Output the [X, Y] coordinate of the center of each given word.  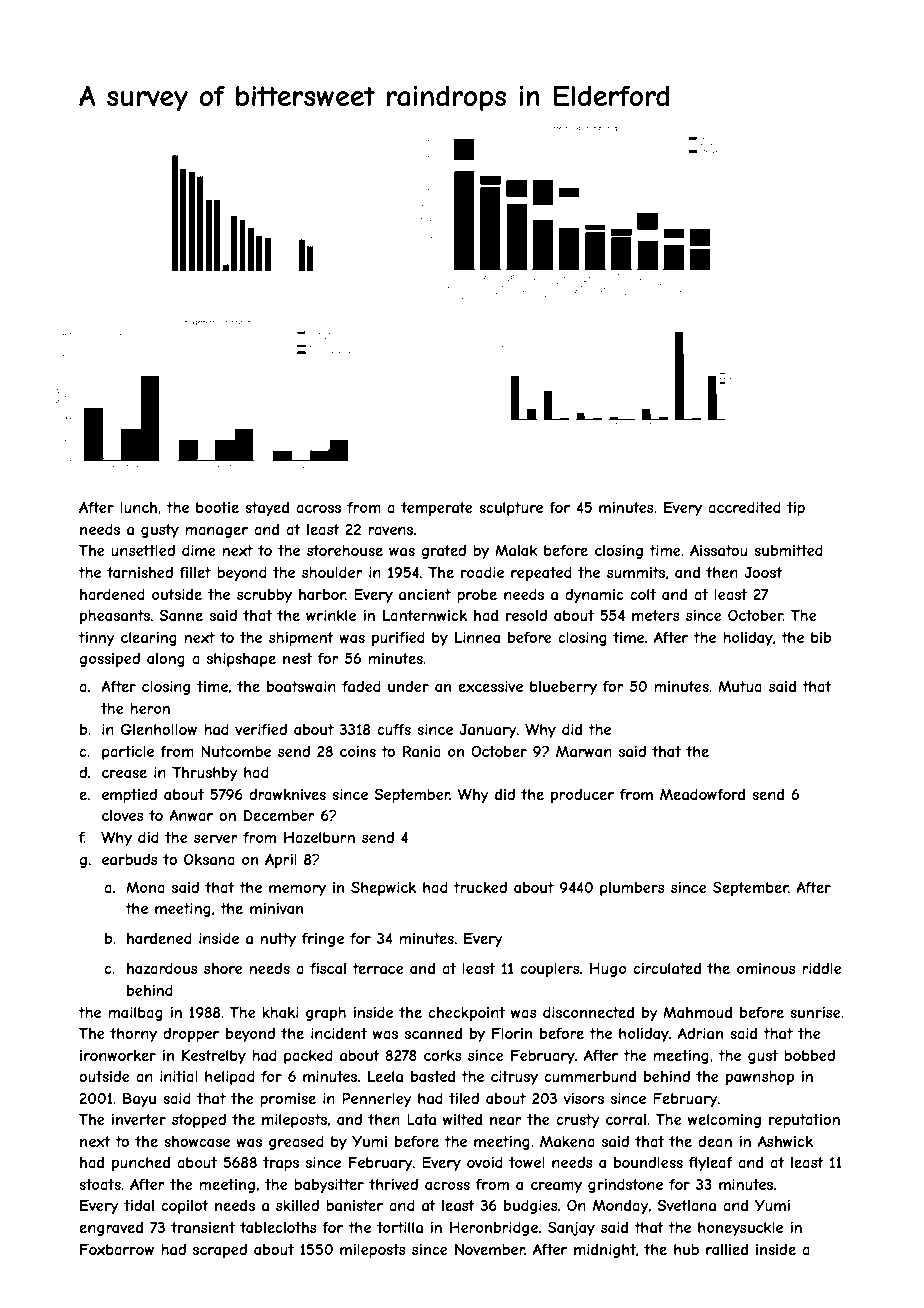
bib [821, 637]
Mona [145, 887]
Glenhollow [159, 729]
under [408, 686]
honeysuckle [740, 1229]
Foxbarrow [117, 1249]
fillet [195, 572]
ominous [766, 968]
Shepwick [383, 888]
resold [526, 615]
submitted [788, 550]
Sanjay [571, 1228]
